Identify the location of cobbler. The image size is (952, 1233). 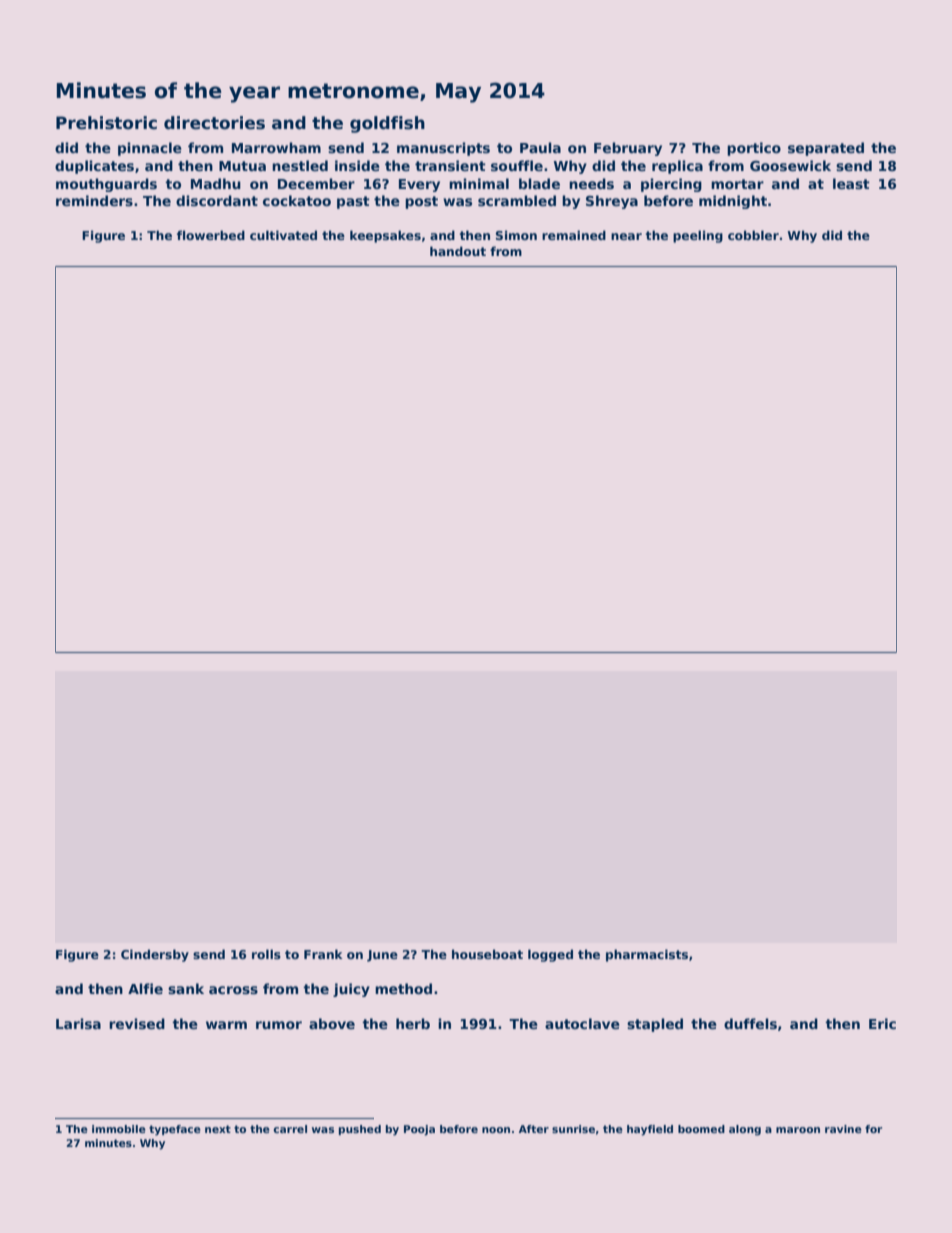
(753, 235).
